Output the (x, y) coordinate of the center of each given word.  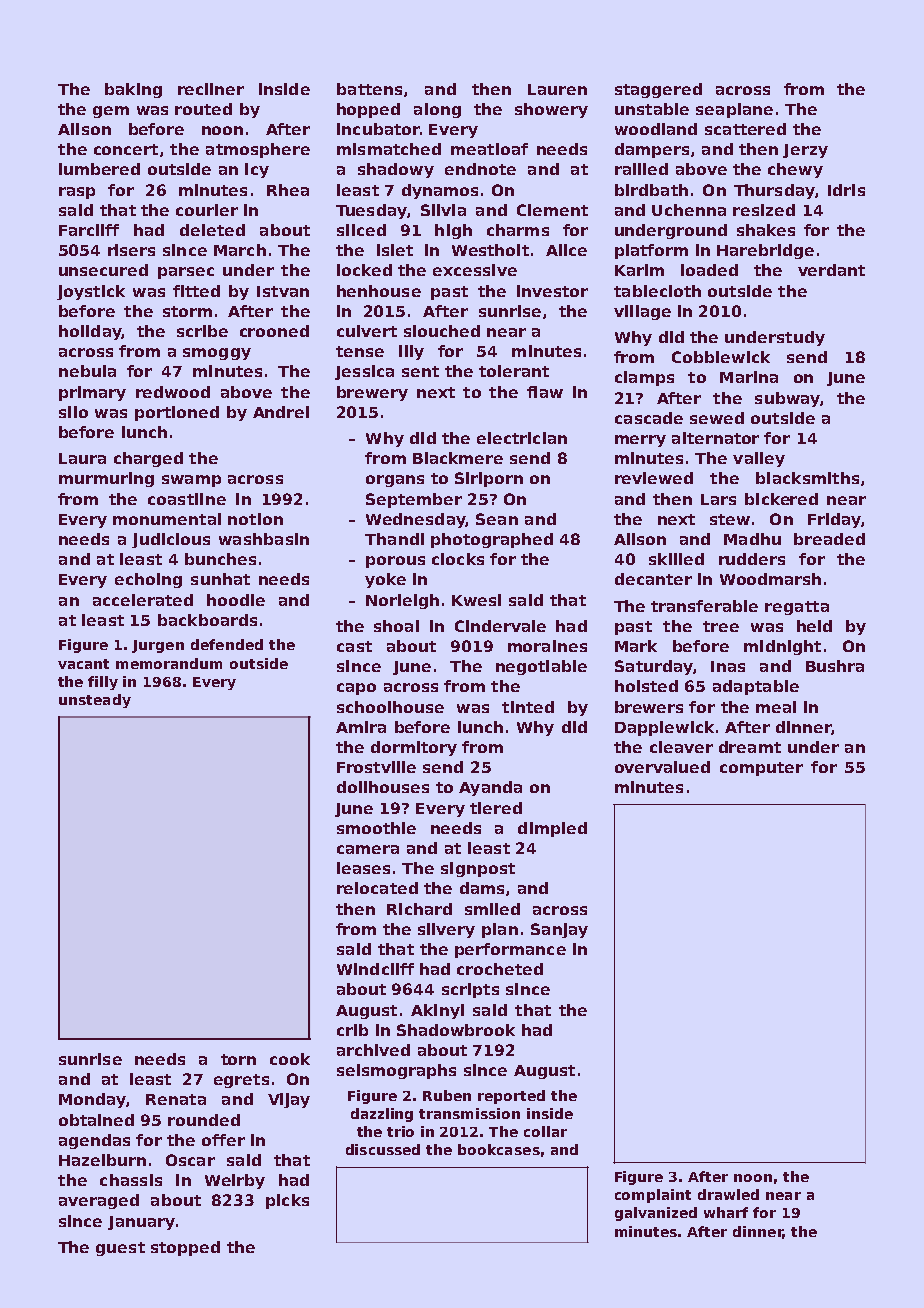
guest (120, 1249)
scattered (745, 129)
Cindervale (500, 626)
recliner (211, 89)
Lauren (557, 89)
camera (368, 849)
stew (730, 519)
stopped (185, 1248)
